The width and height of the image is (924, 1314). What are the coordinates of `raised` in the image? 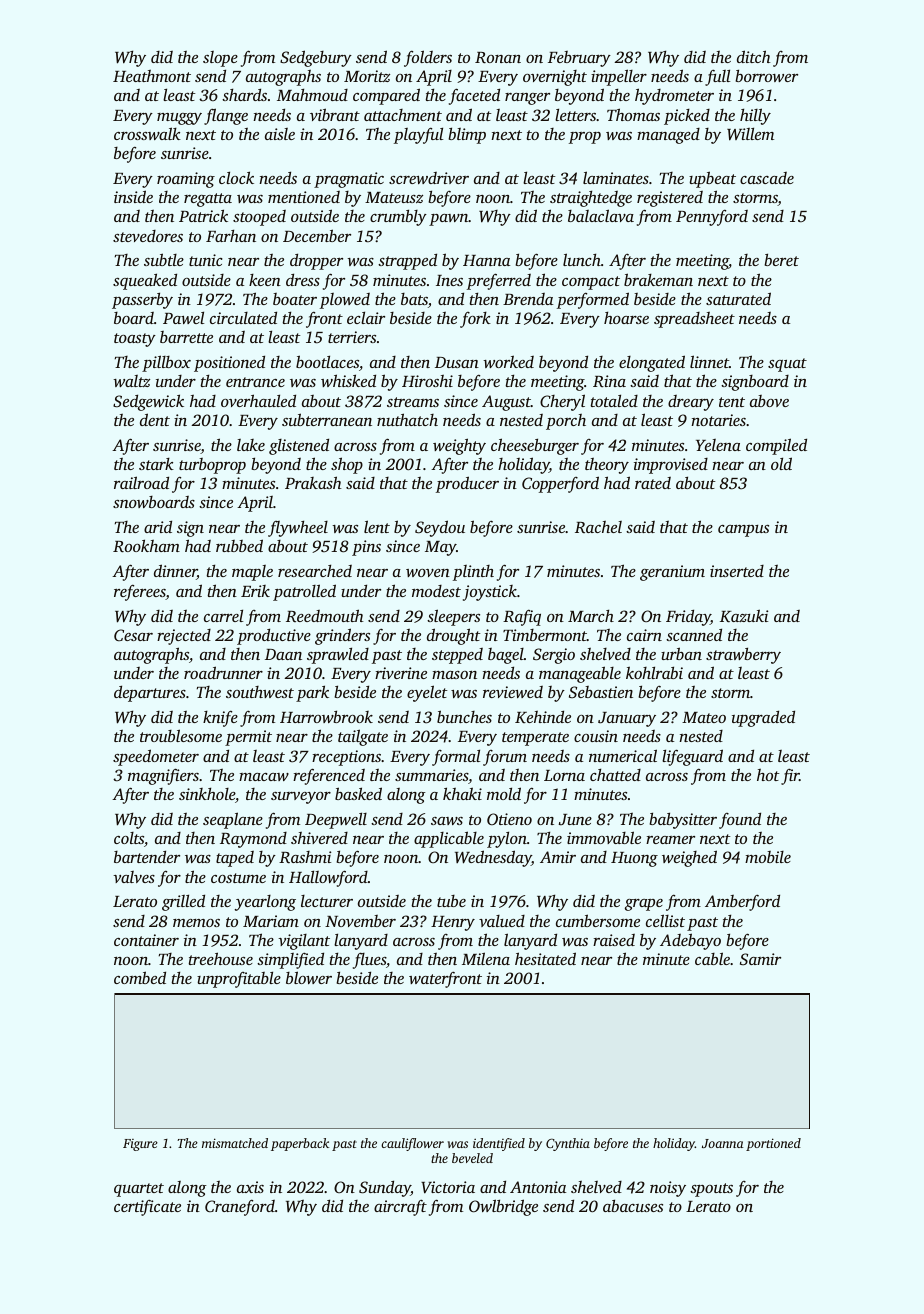 It's located at (614, 940).
